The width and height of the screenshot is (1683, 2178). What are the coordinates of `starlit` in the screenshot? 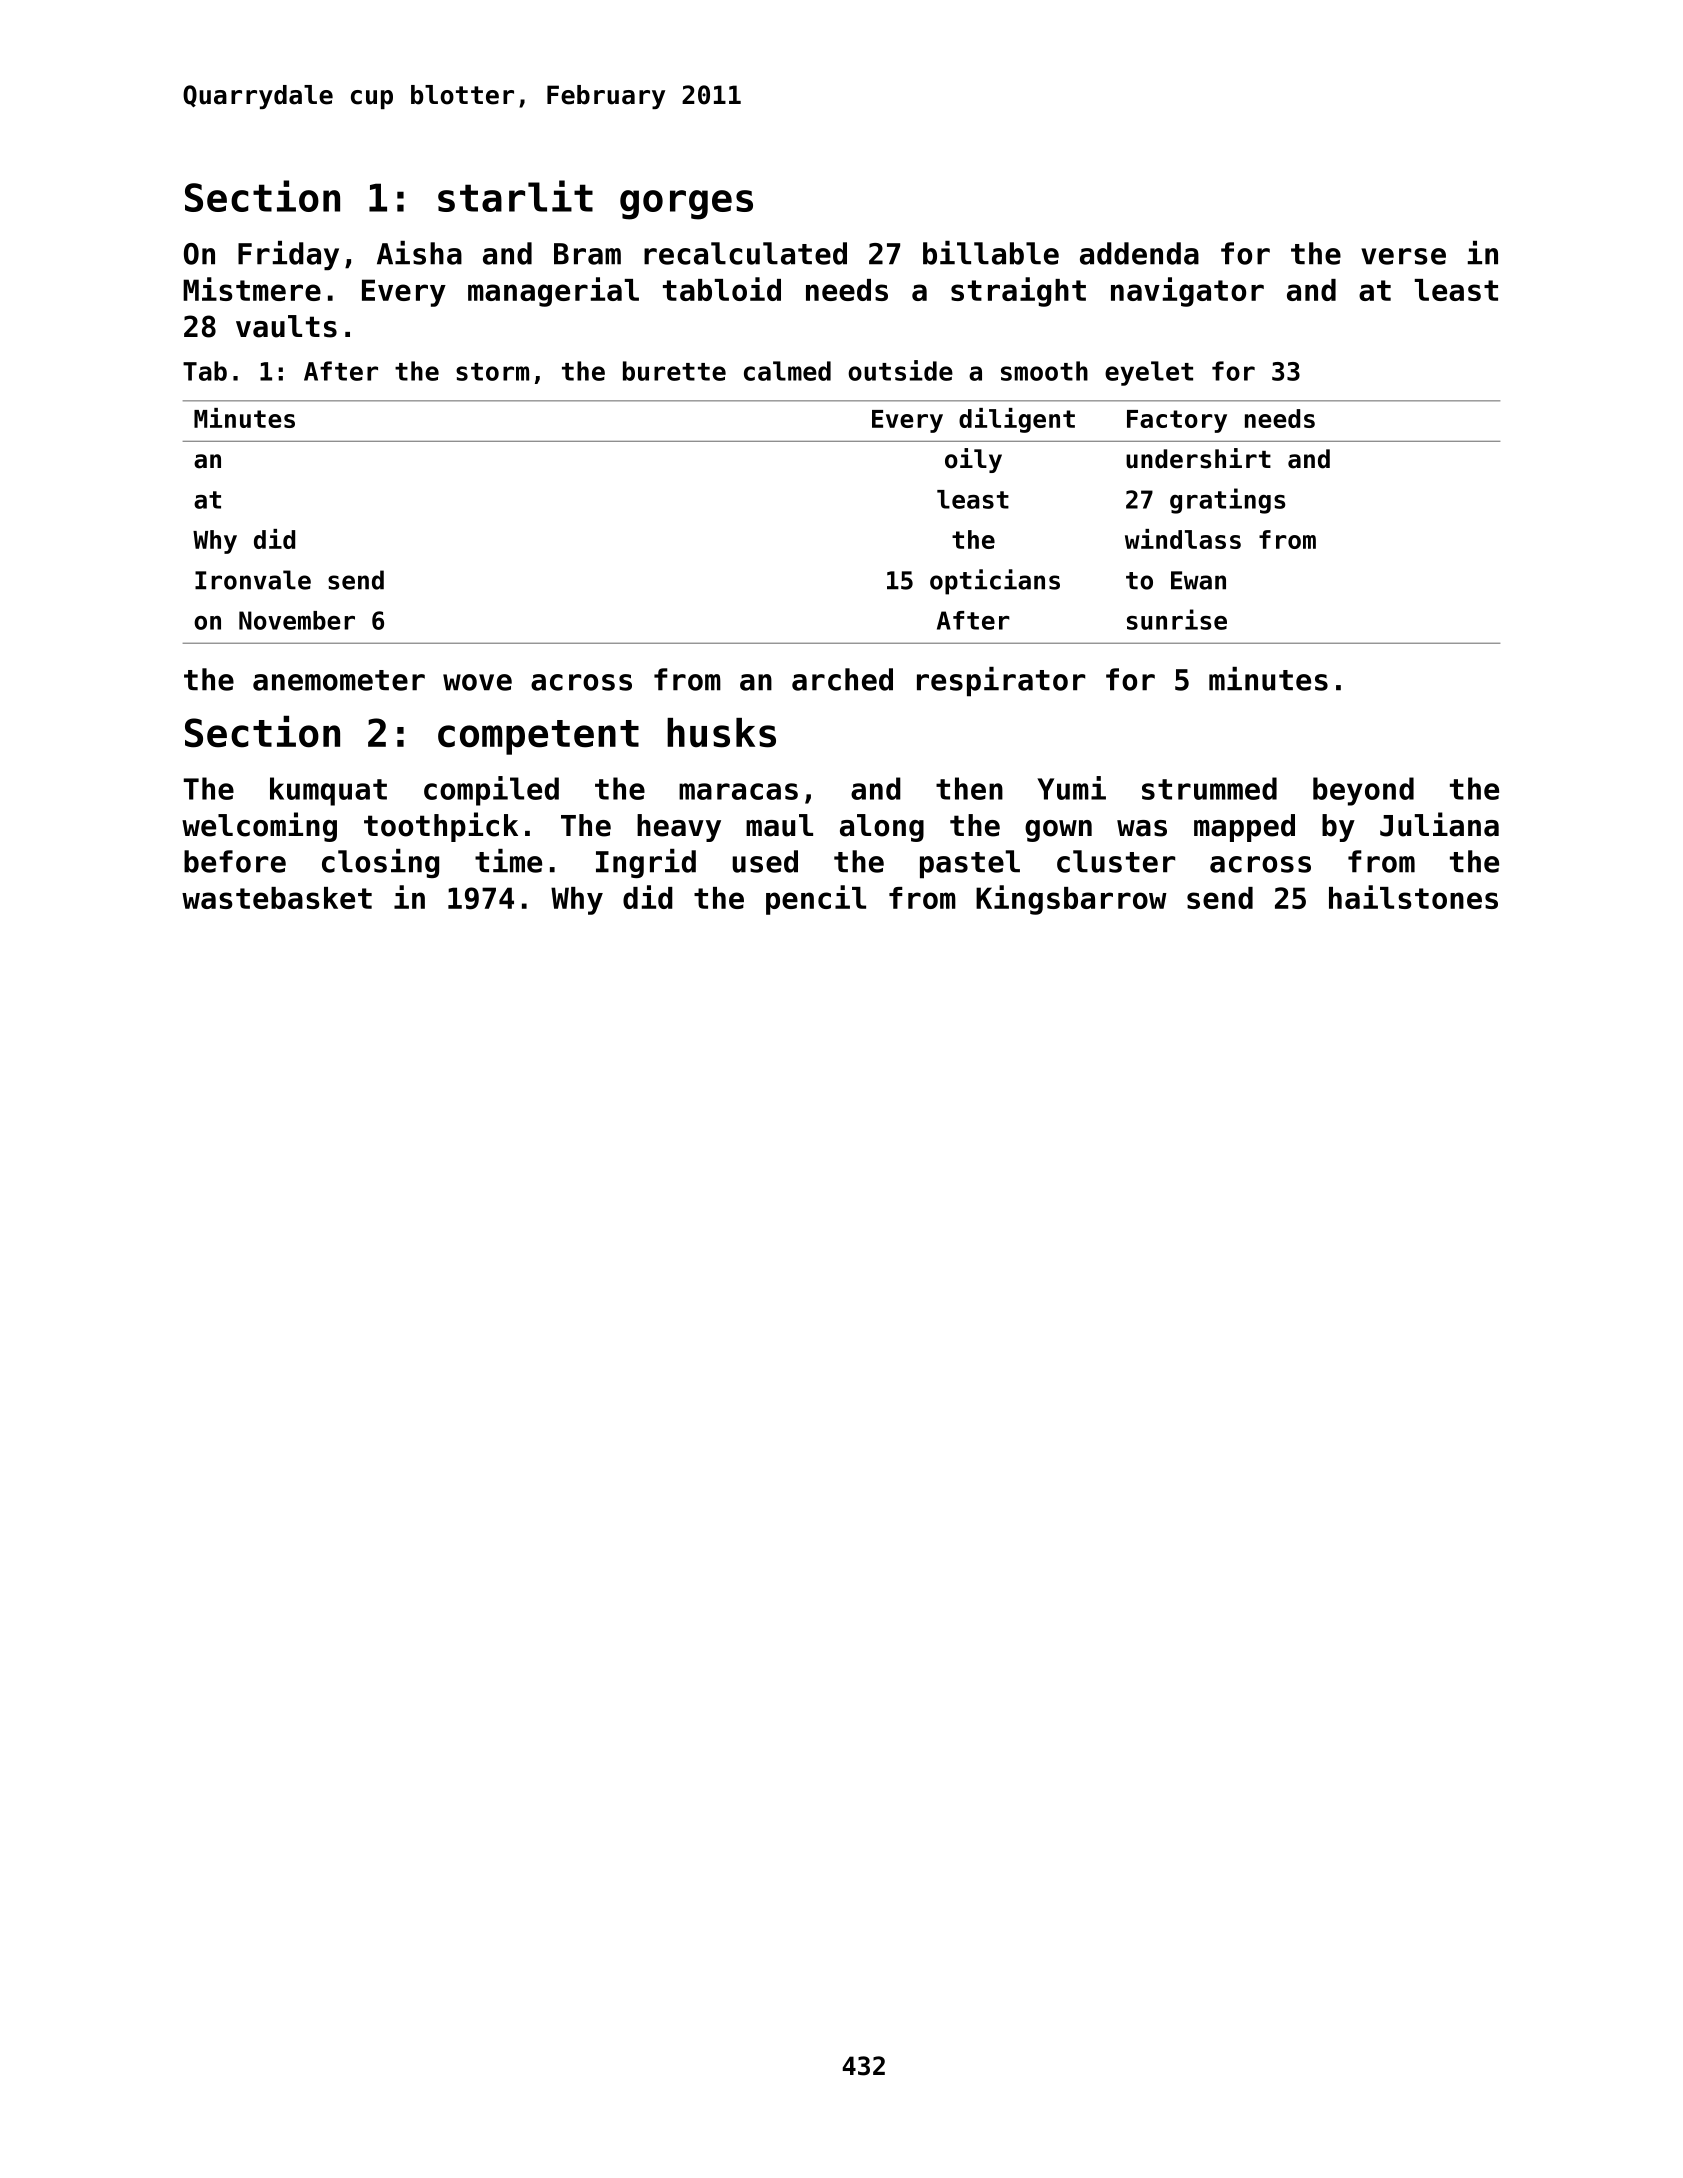 It's located at (515, 196).
